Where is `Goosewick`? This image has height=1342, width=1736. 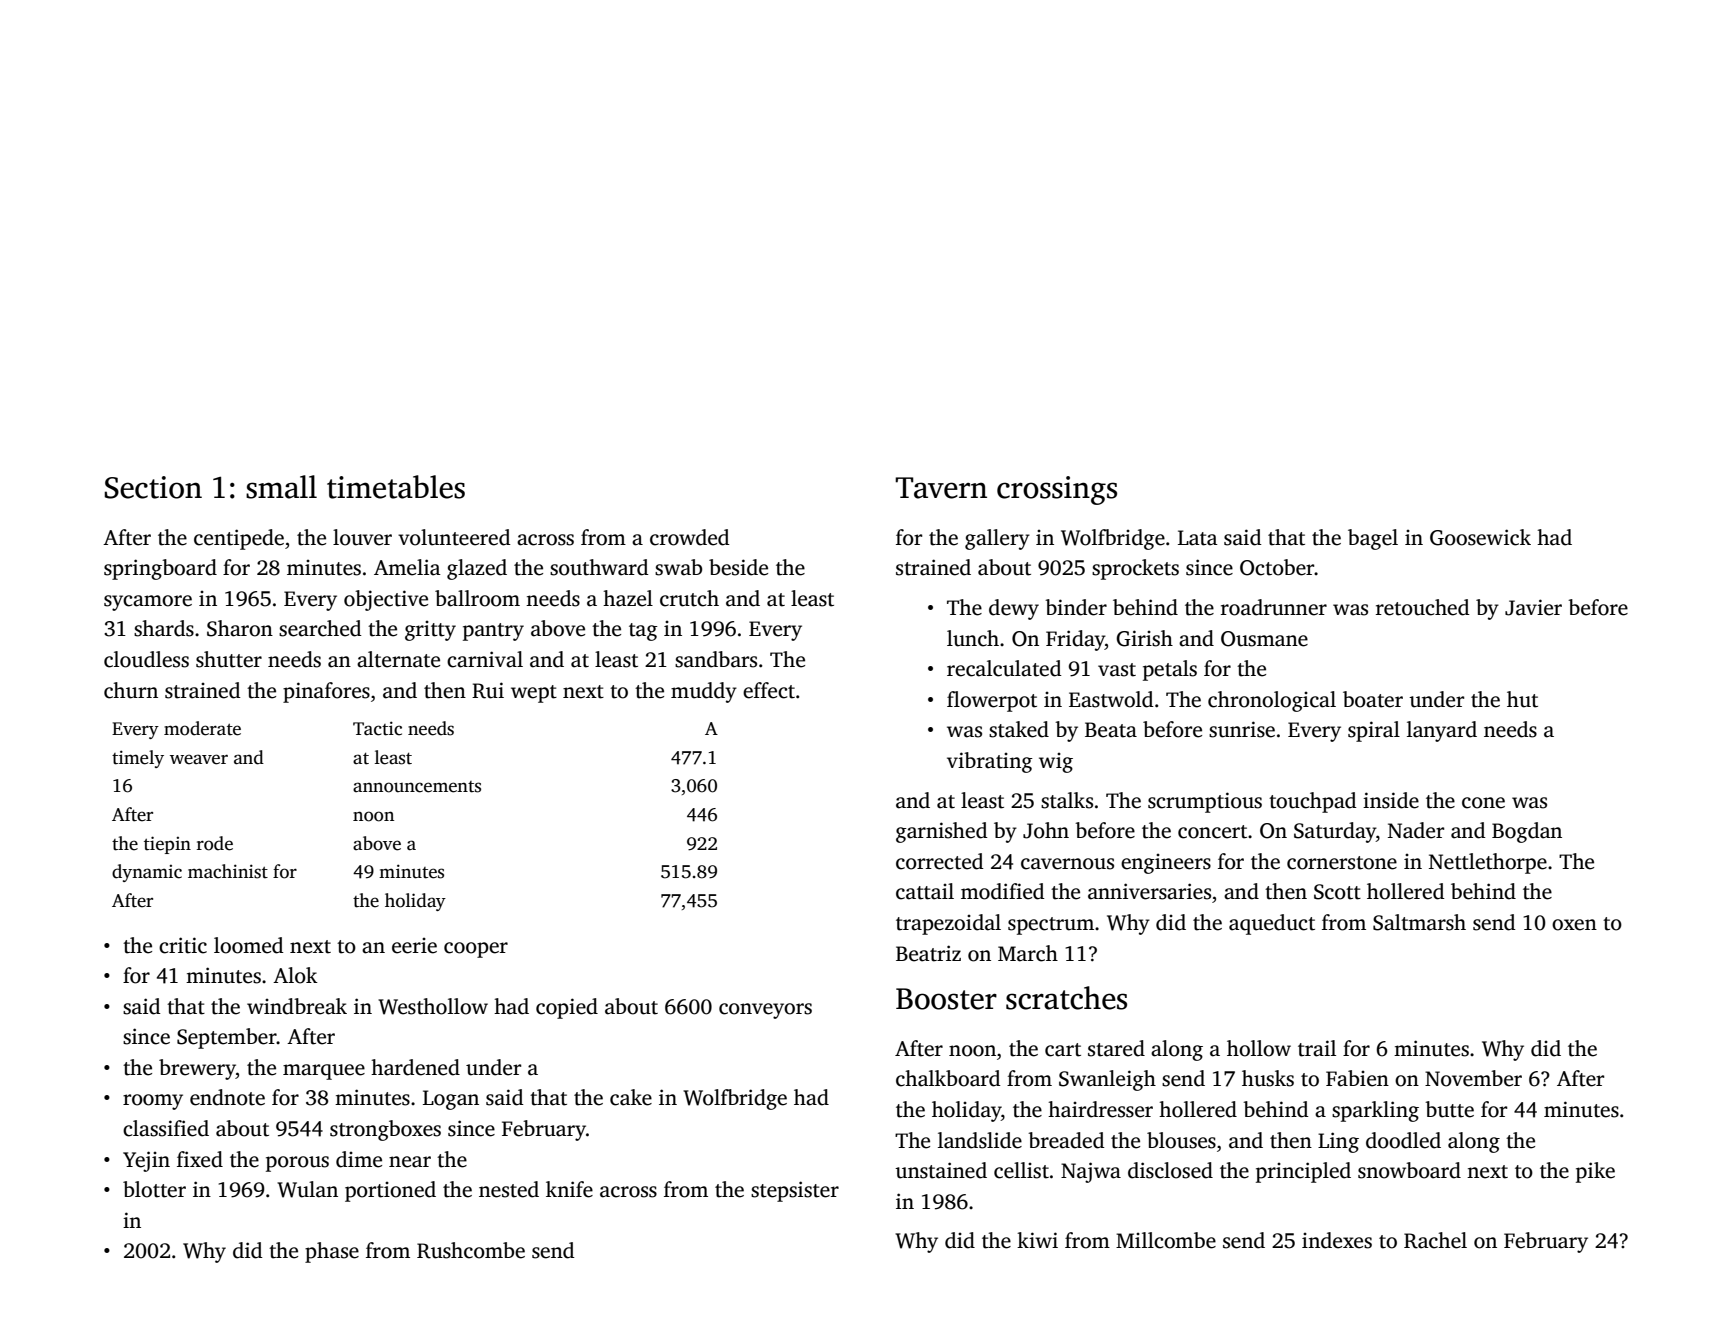
Goosewick is located at coordinates (1480, 537).
